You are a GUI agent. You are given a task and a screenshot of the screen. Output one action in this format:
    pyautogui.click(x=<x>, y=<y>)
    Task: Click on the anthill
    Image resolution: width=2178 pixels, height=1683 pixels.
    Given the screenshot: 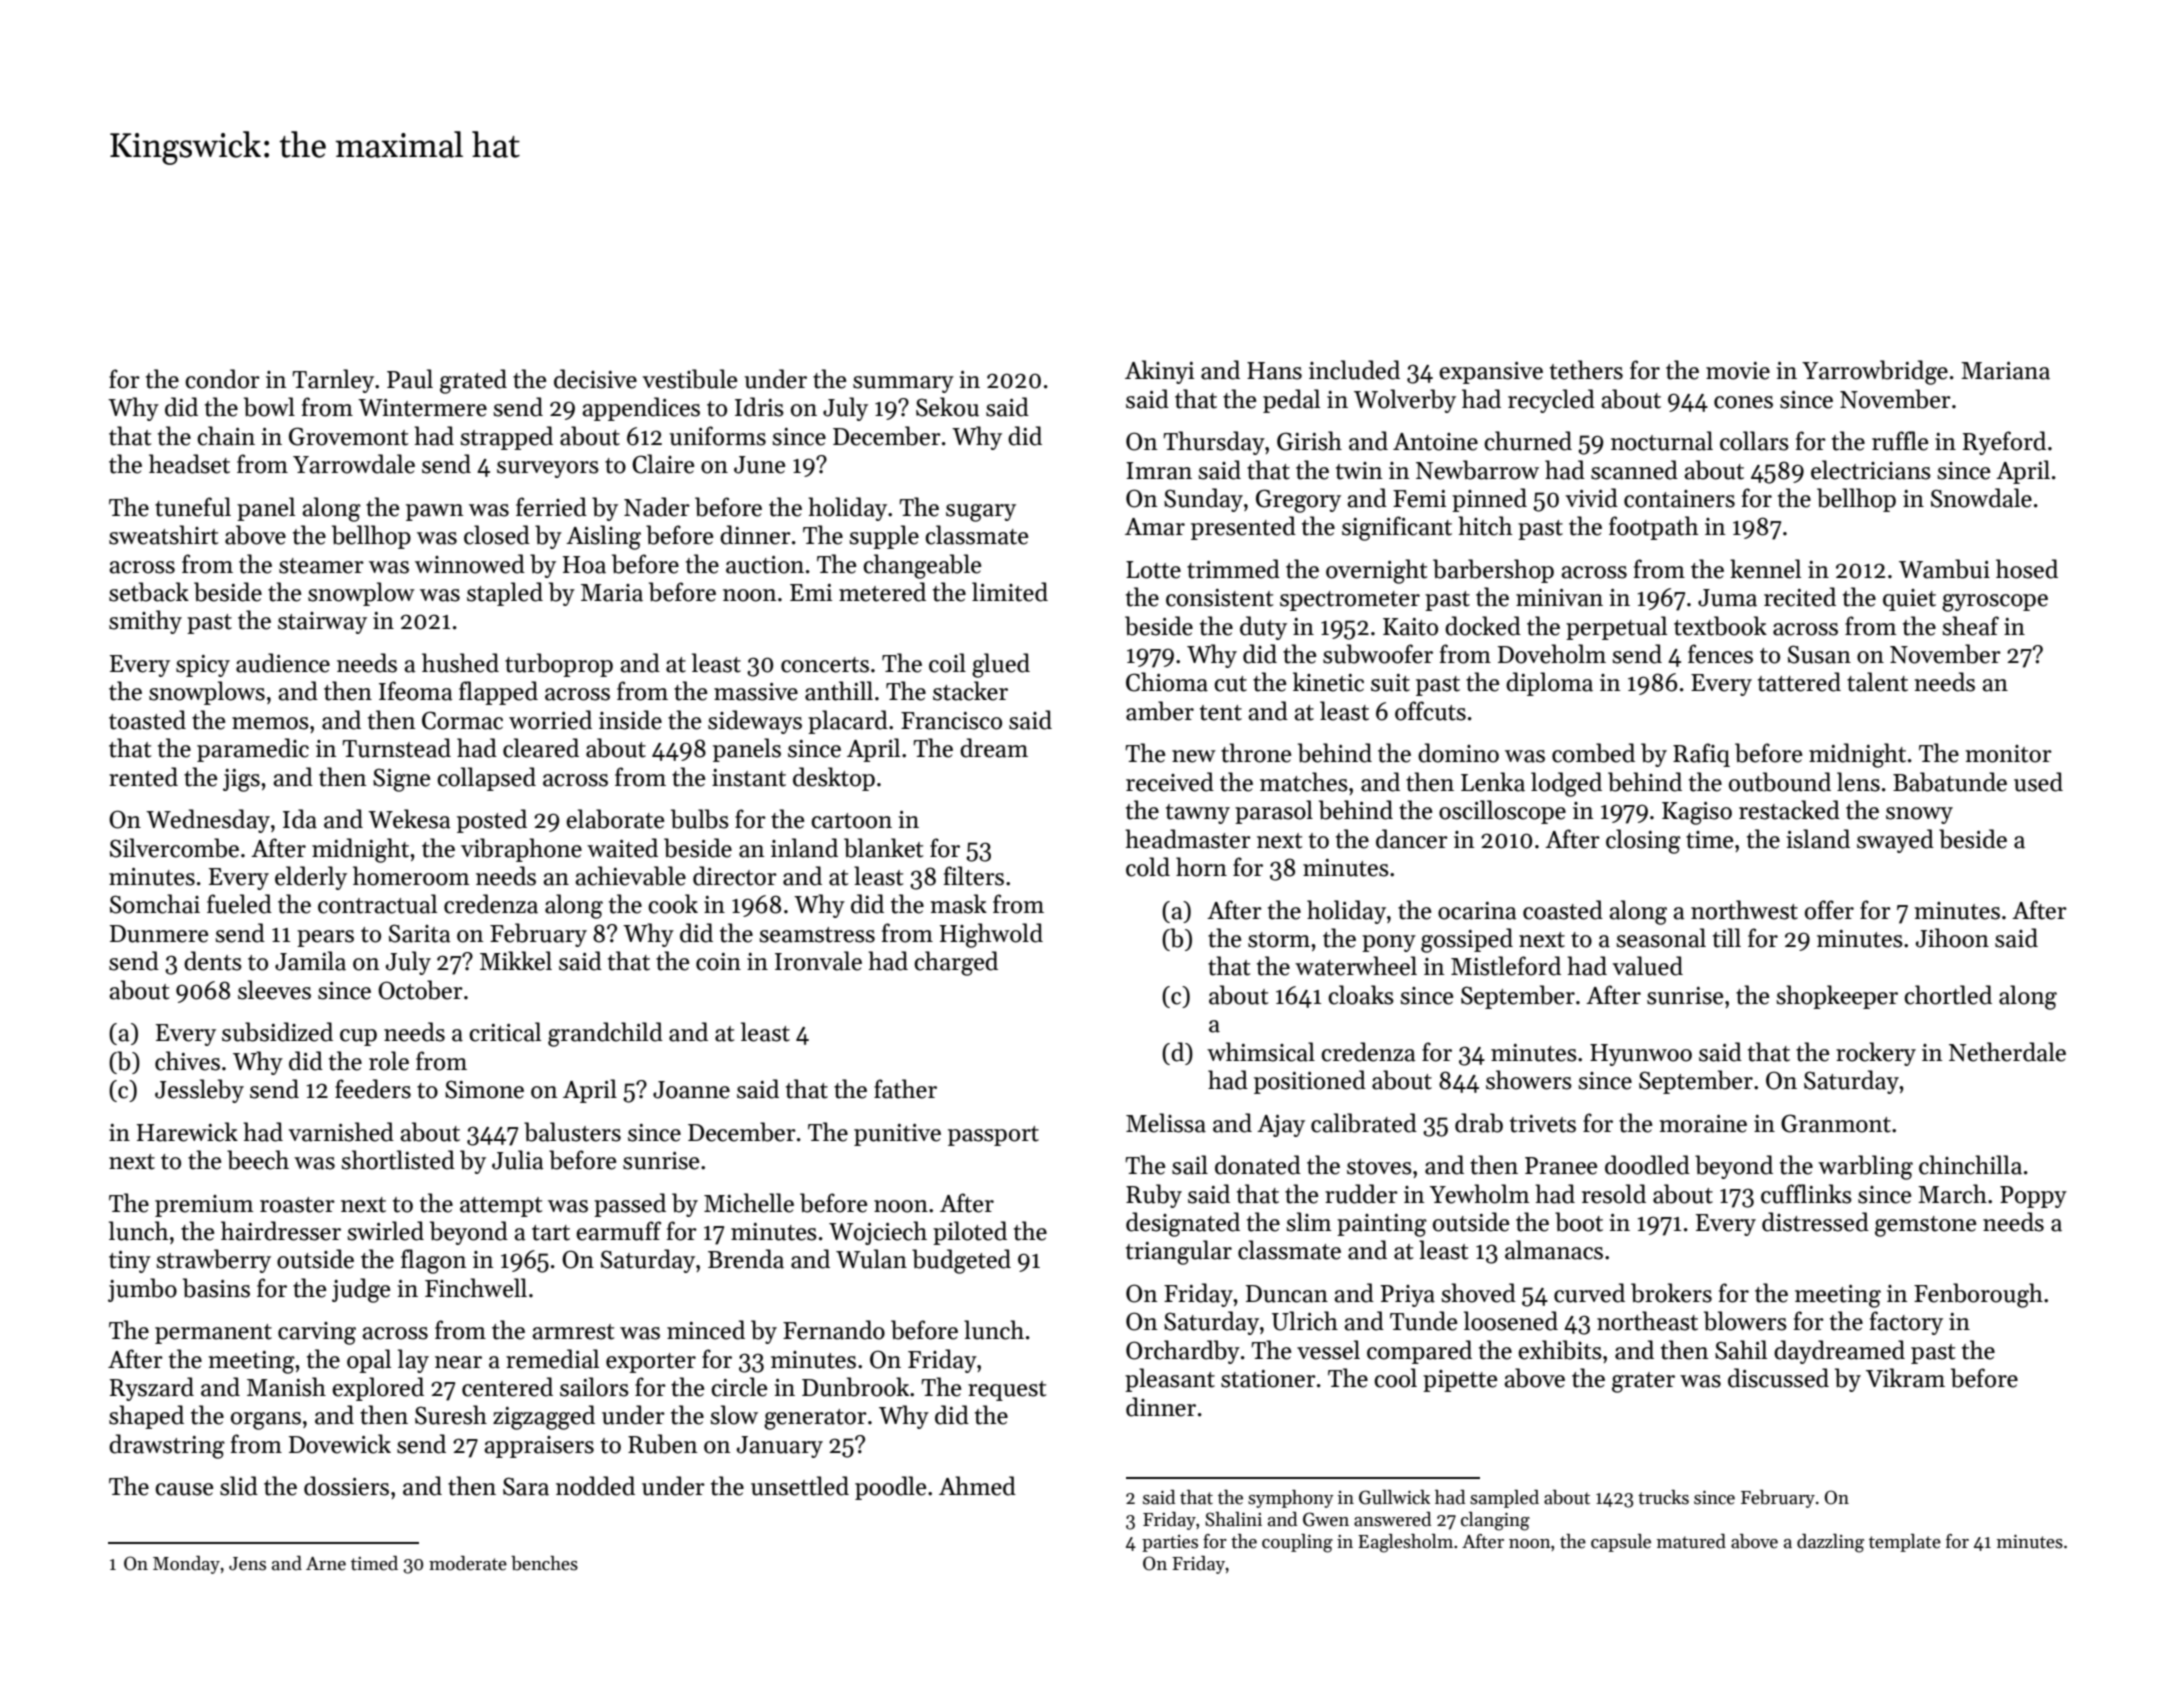 What is the action you would take?
    pyautogui.click(x=839, y=691)
